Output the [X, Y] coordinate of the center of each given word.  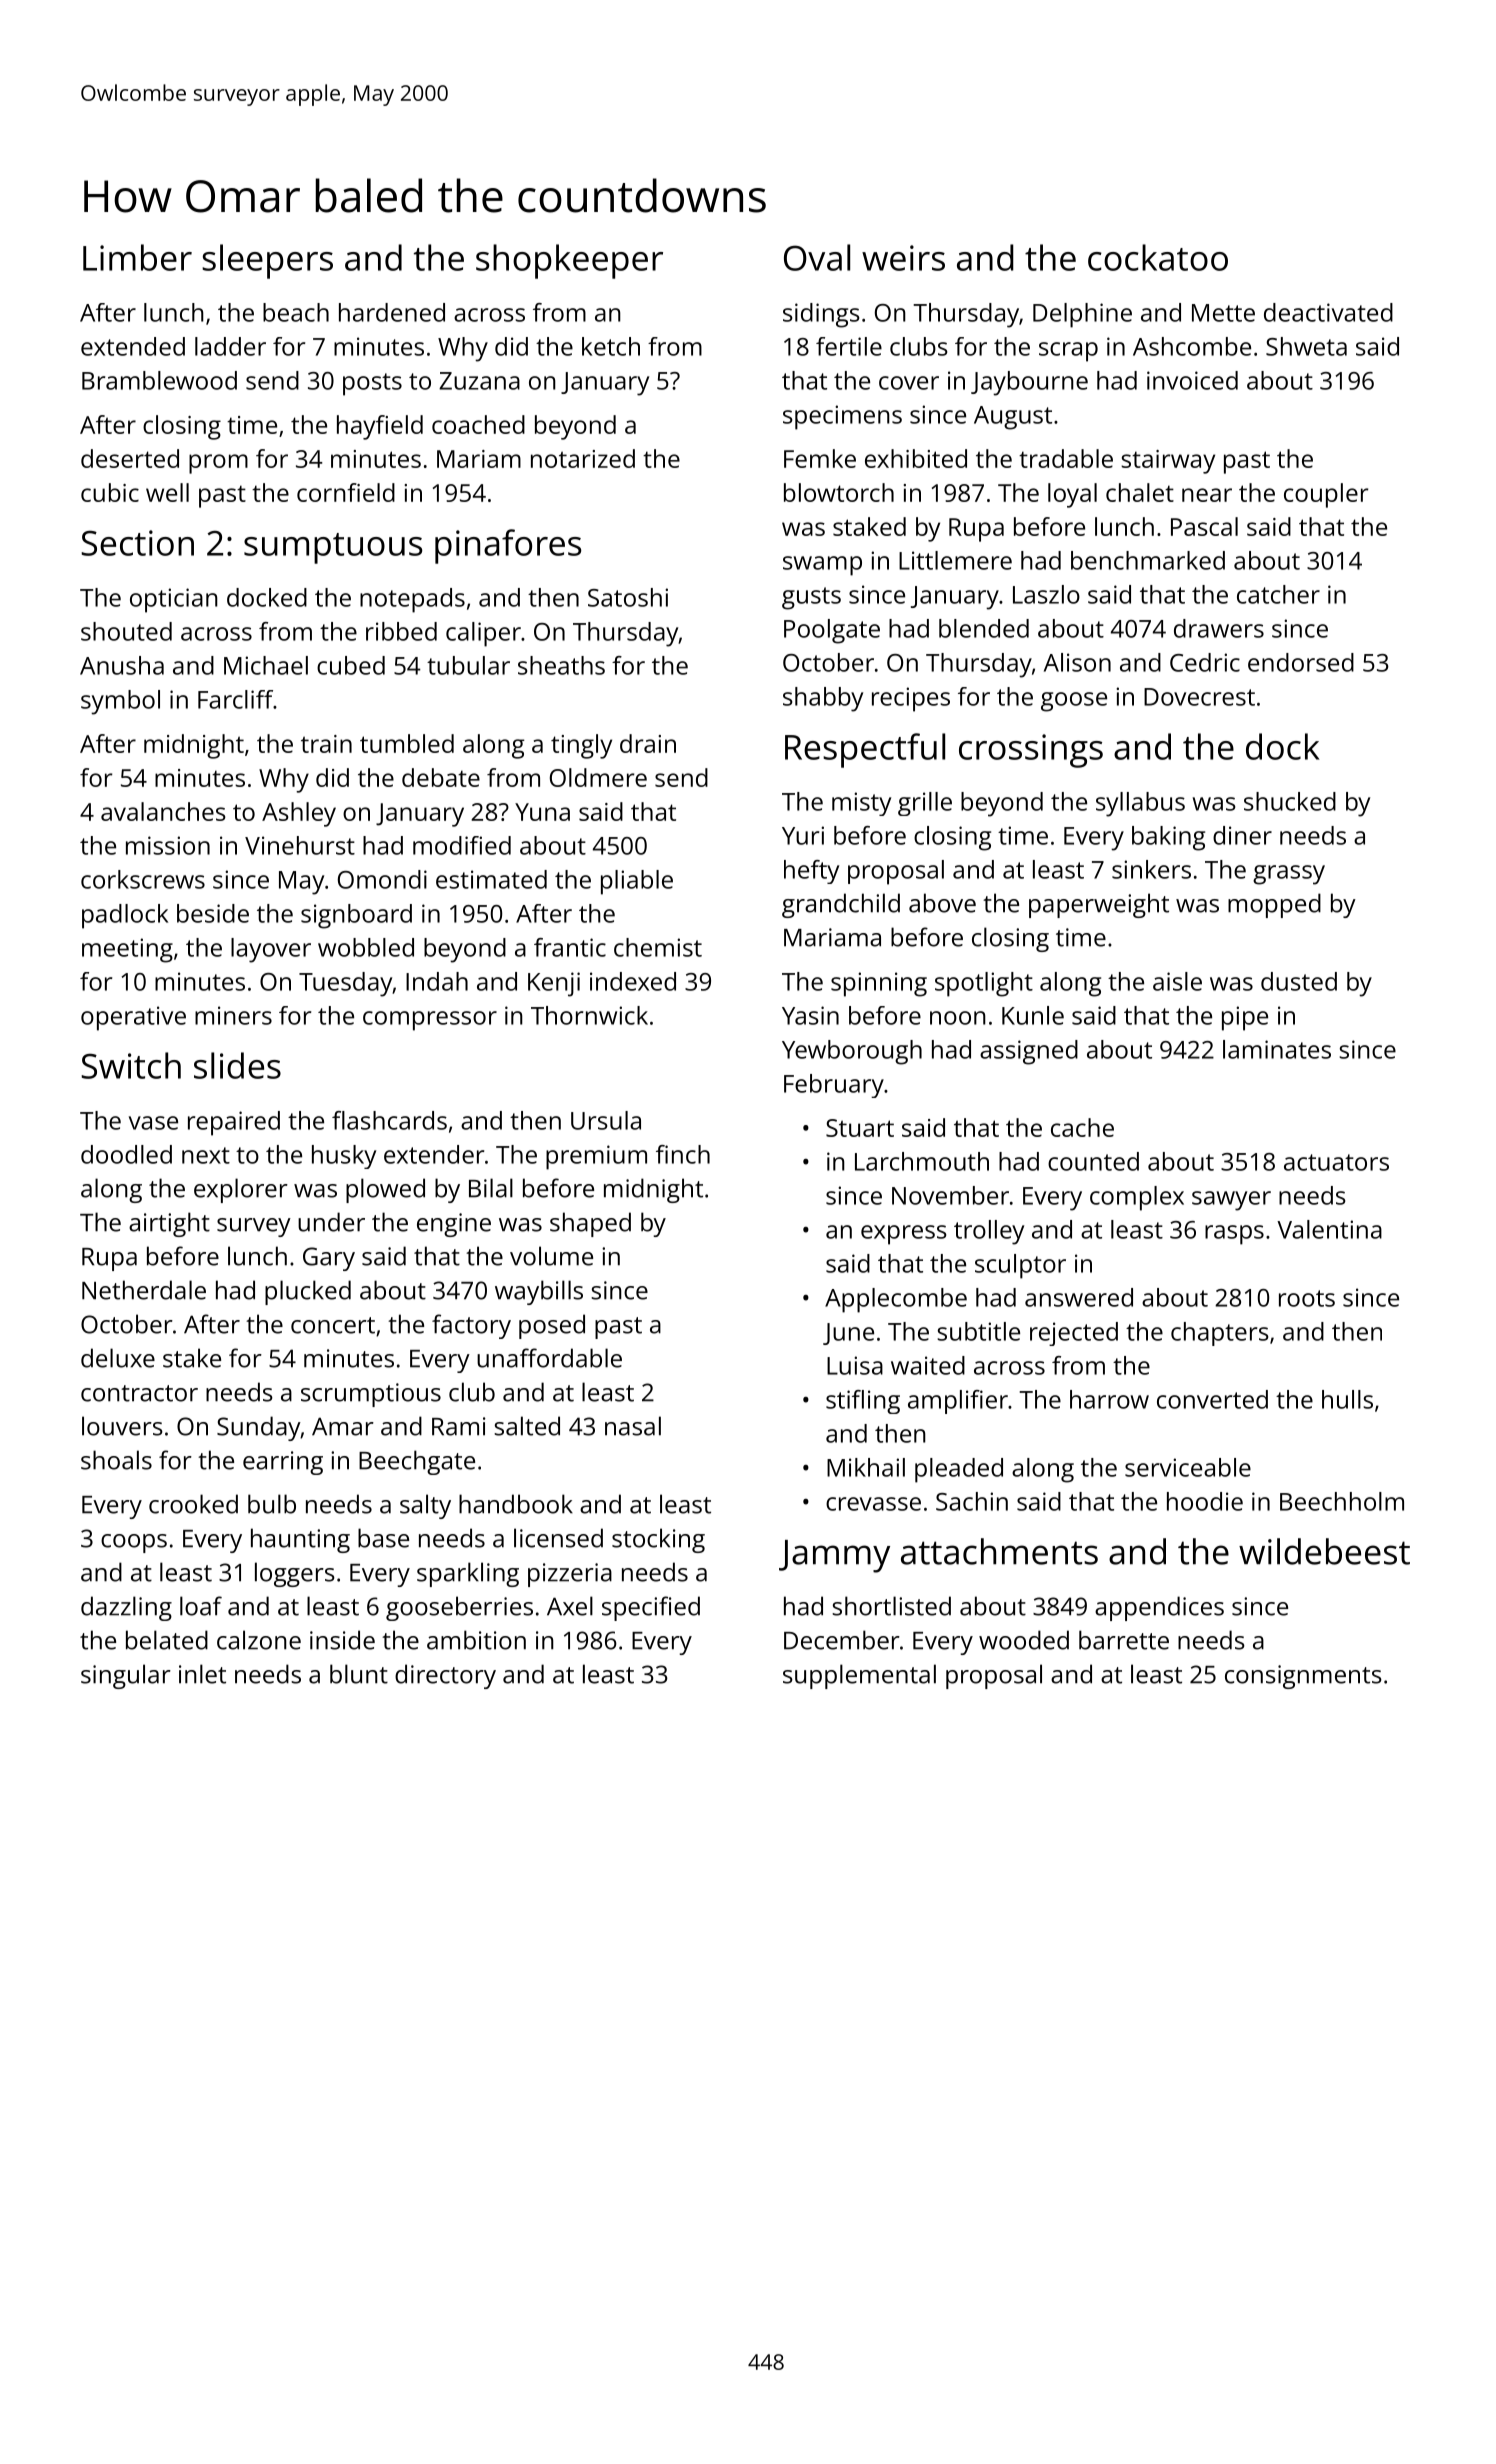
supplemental [859, 1676]
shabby [823, 699]
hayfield [380, 427]
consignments [1303, 1677]
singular [126, 1676]
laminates [1277, 1049]
